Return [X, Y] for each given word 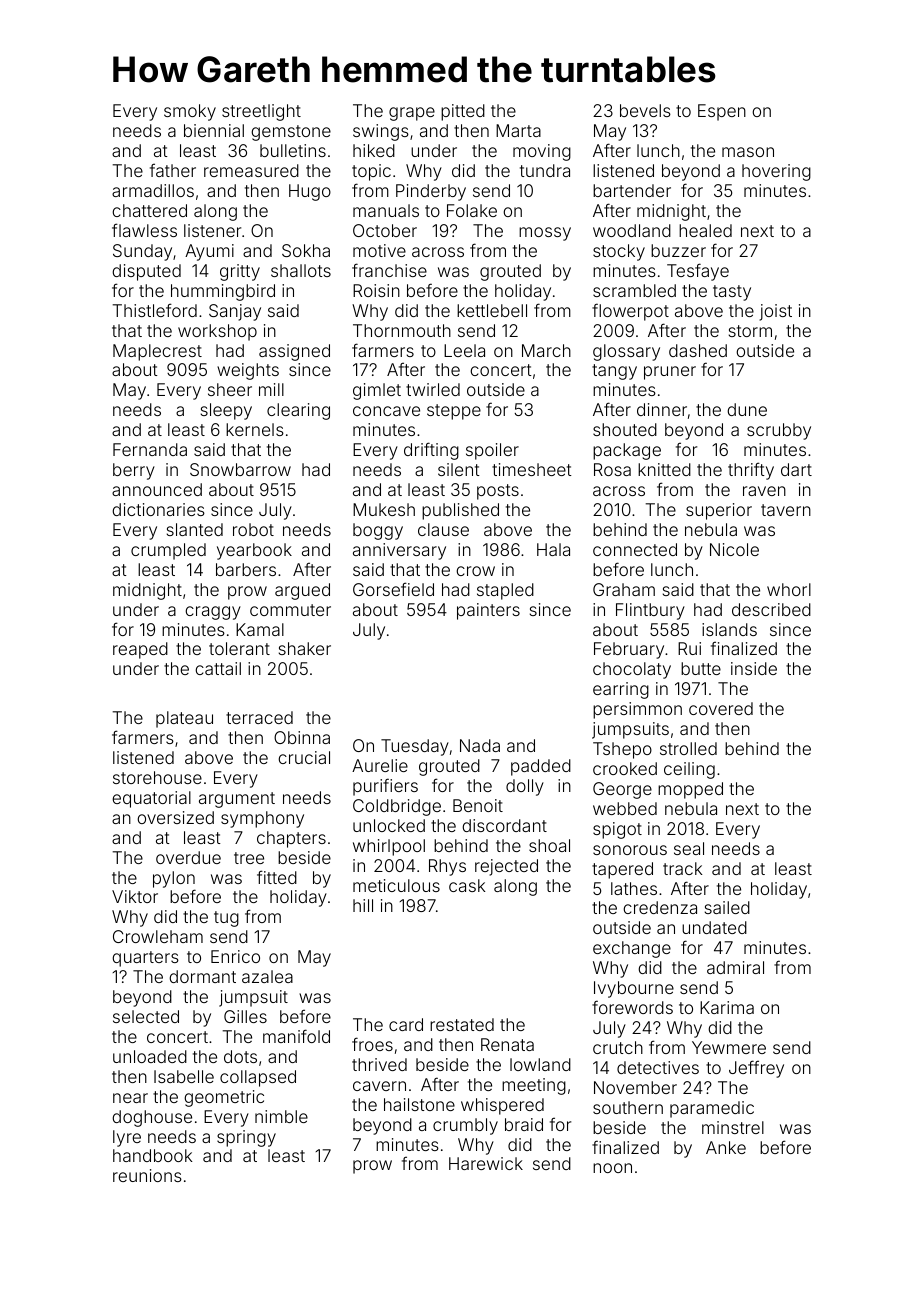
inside [754, 668]
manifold [296, 1036]
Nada [480, 745]
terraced [259, 717]
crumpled [168, 551]
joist [775, 312]
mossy [545, 234]
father [173, 170]
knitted [664, 469]
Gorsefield [393, 589]
